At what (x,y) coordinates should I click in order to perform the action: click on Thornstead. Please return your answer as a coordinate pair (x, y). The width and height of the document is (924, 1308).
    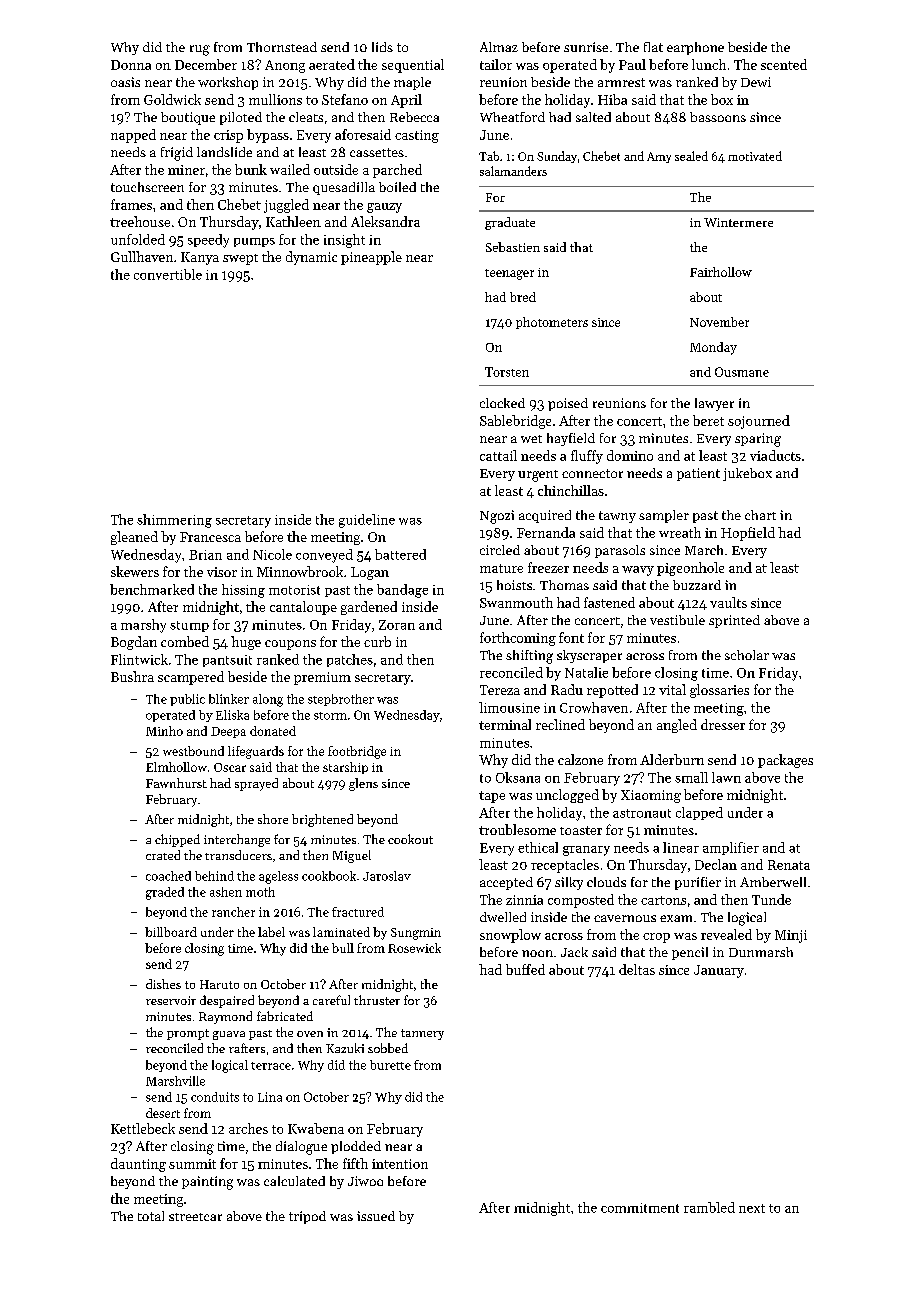
    Looking at the image, I should click on (282, 47).
